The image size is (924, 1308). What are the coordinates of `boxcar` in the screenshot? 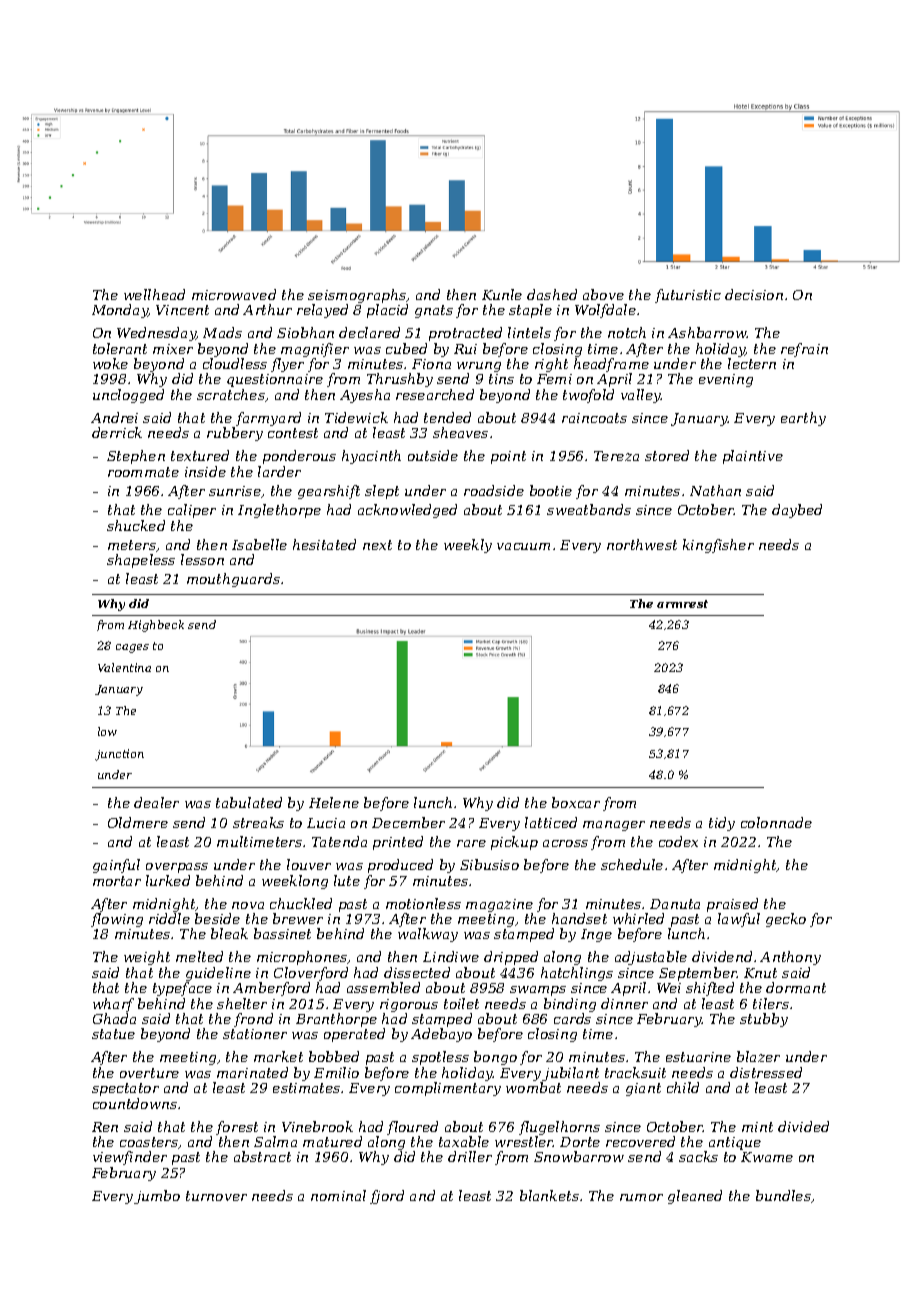 It's located at (576, 802).
